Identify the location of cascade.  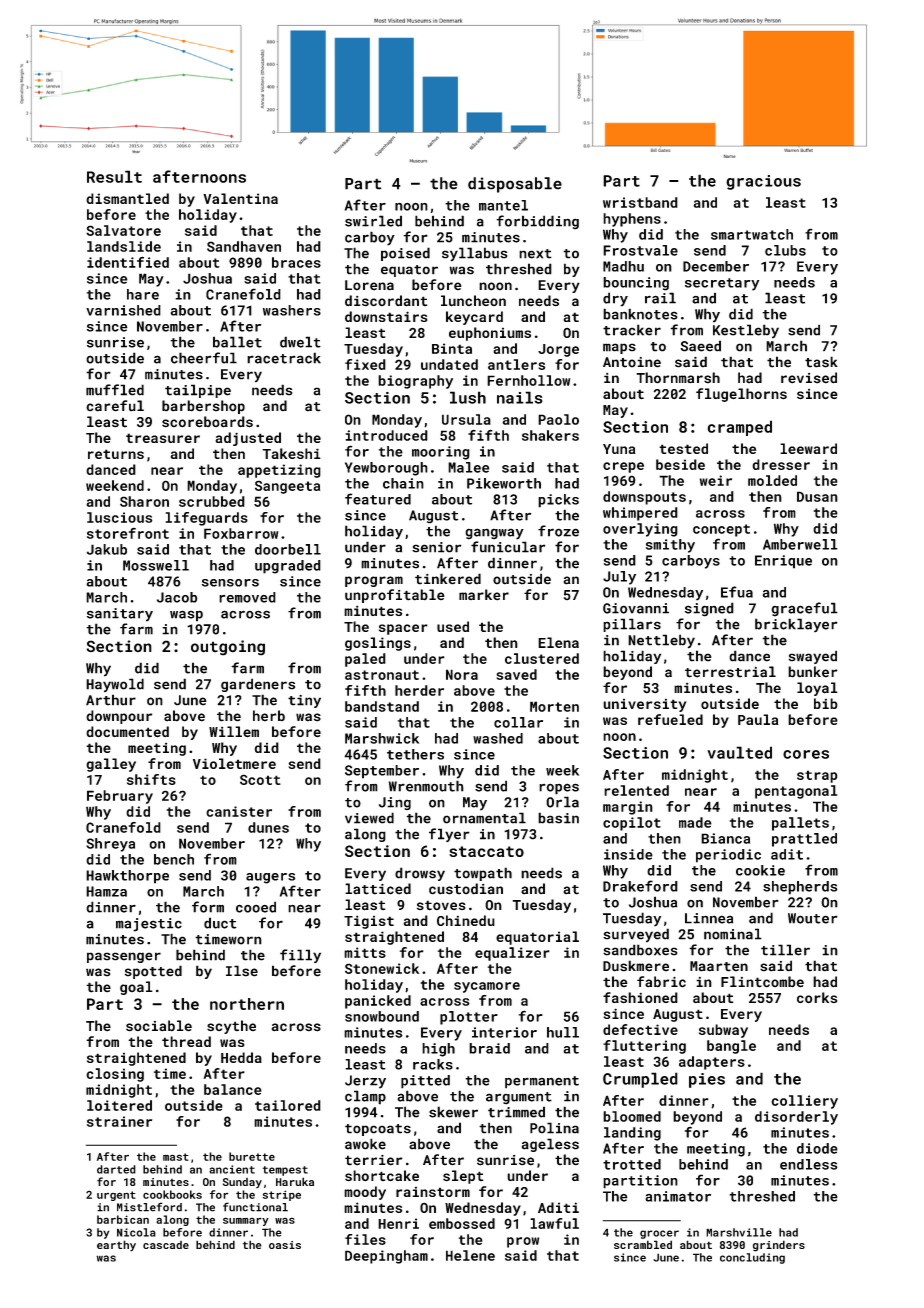
(166, 1245).
